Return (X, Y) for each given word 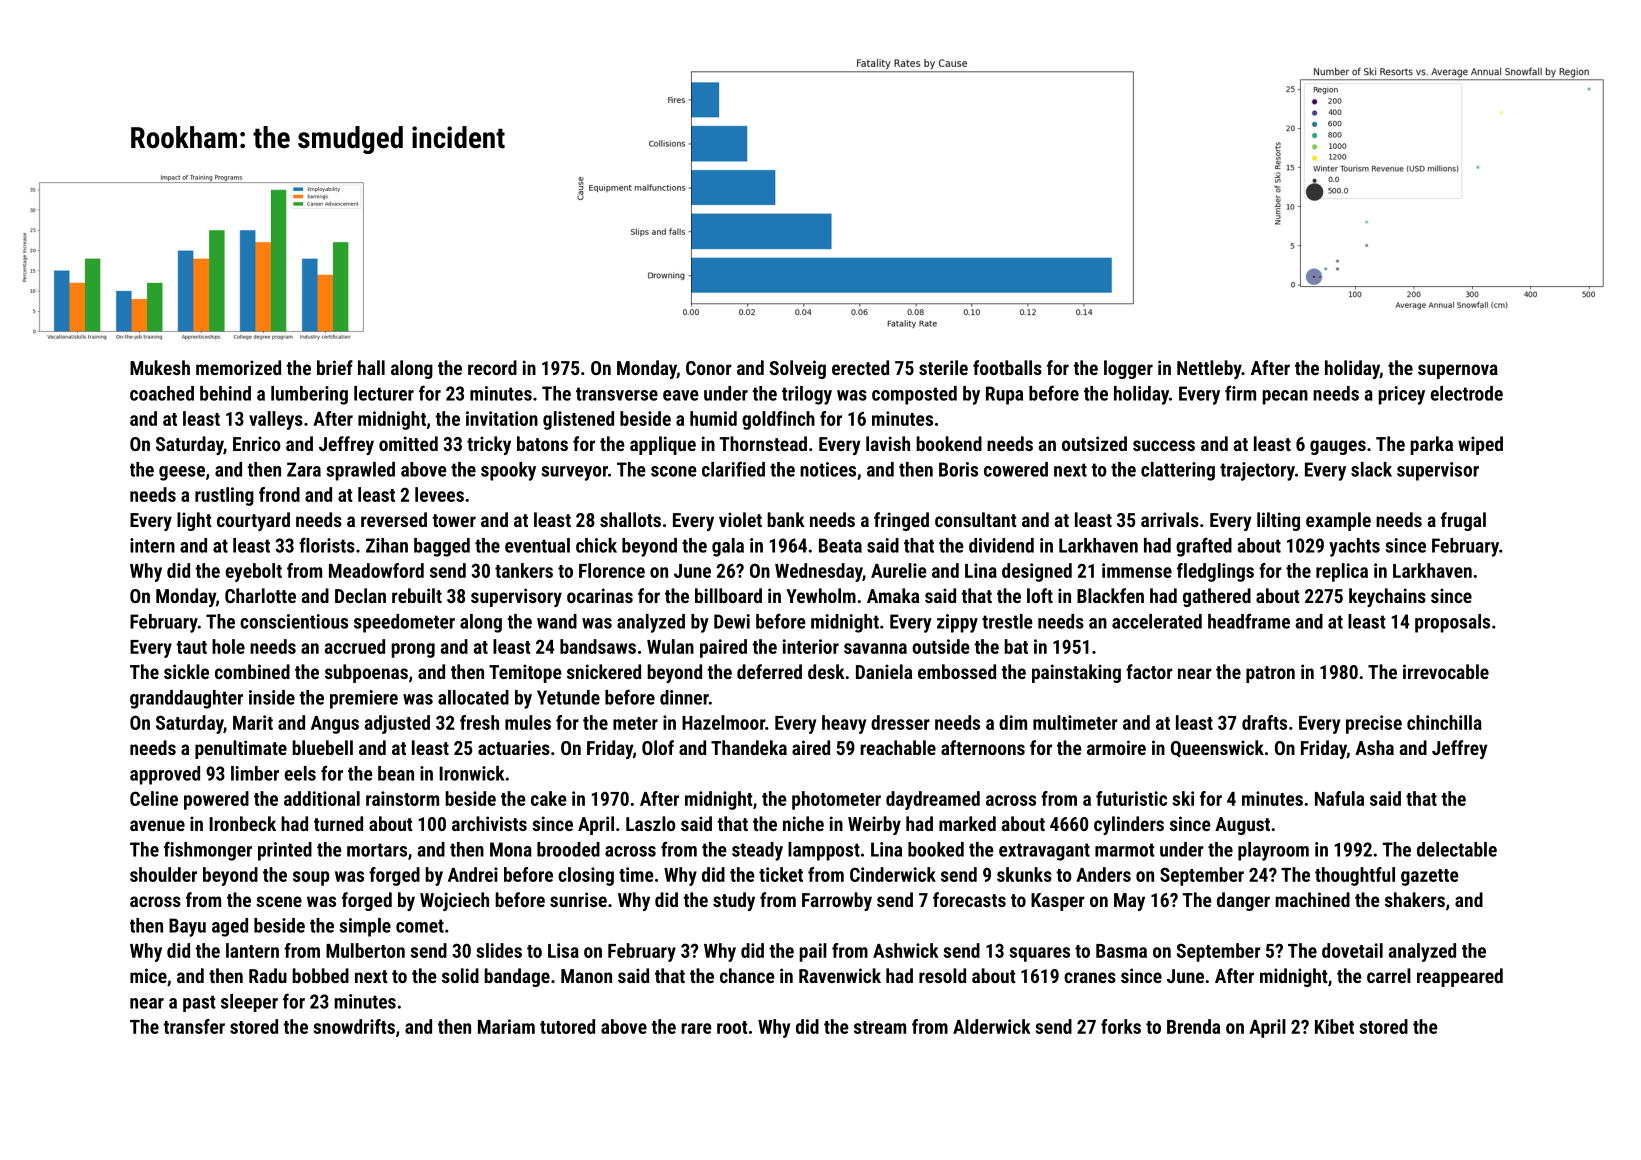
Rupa (1004, 395)
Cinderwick (893, 874)
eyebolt (253, 572)
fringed (901, 521)
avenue (157, 825)
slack (1371, 469)
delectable (1457, 849)
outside (941, 646)
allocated (473, 697)
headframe (1249, 621)
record (492, 367)
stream (880, 1027)
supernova (1458, 371)
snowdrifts (354, 1026)
